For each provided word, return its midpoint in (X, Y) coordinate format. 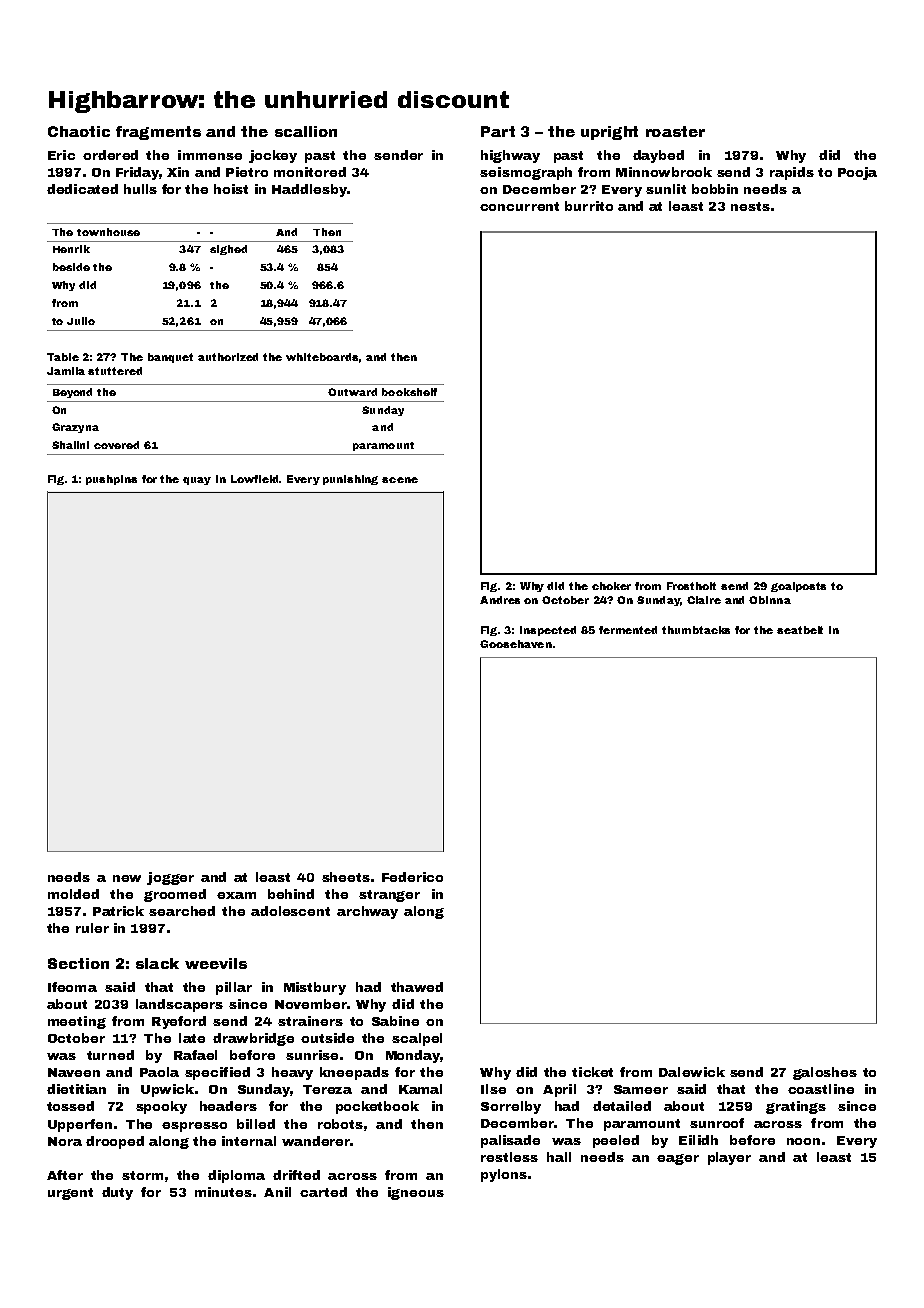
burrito (589, 206)
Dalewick (692, 1072)
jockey (273, 156)
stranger (389, 896)
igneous (416, 1193)
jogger (170, 878)
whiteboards (322, 357)
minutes (223, 1192)
